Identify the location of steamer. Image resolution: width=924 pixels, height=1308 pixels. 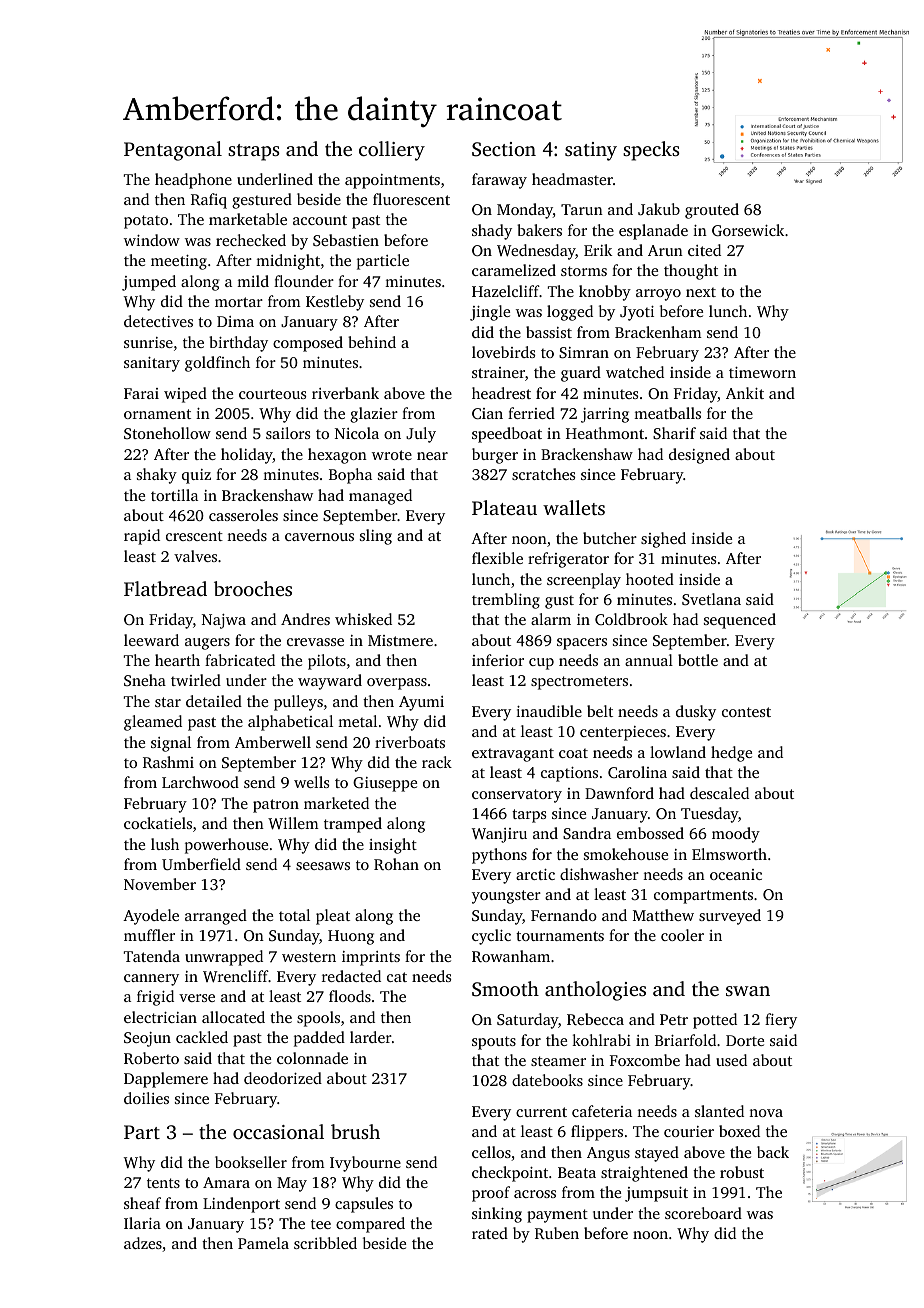
(558, 1061).
